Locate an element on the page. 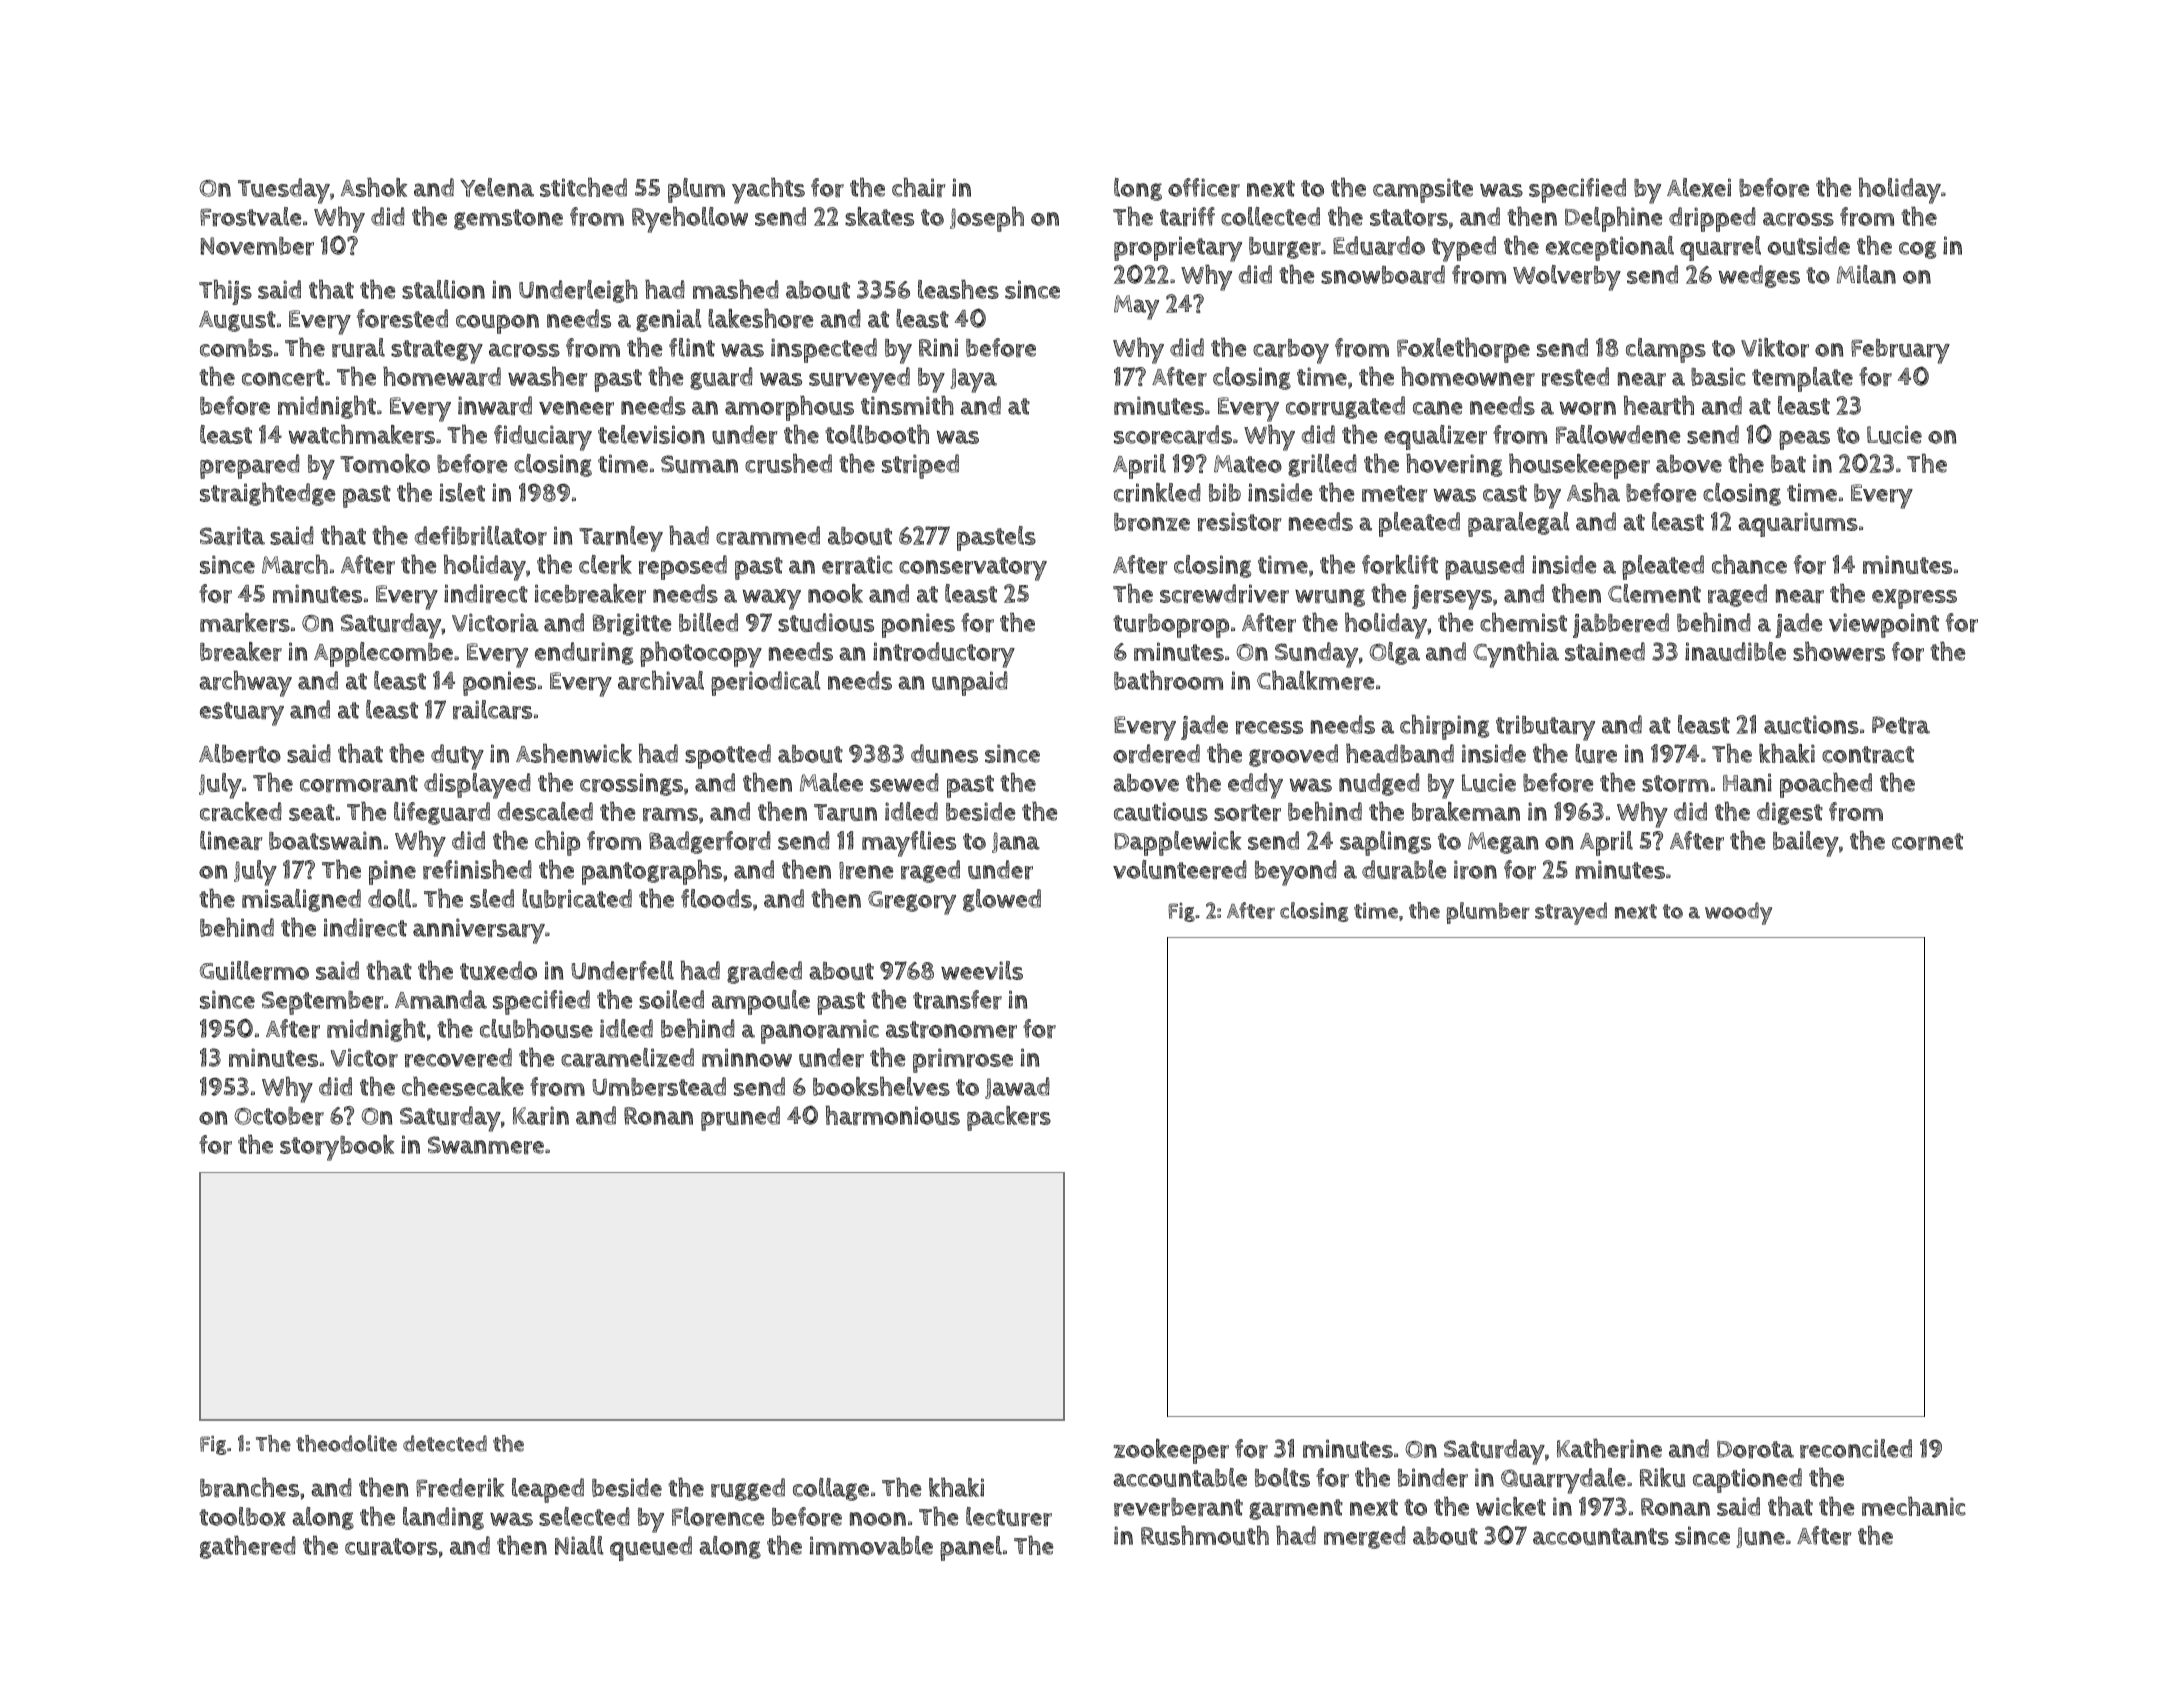 The width and height of the document is (2178, 1683). chirping is located at coordinates (1444, 727).
